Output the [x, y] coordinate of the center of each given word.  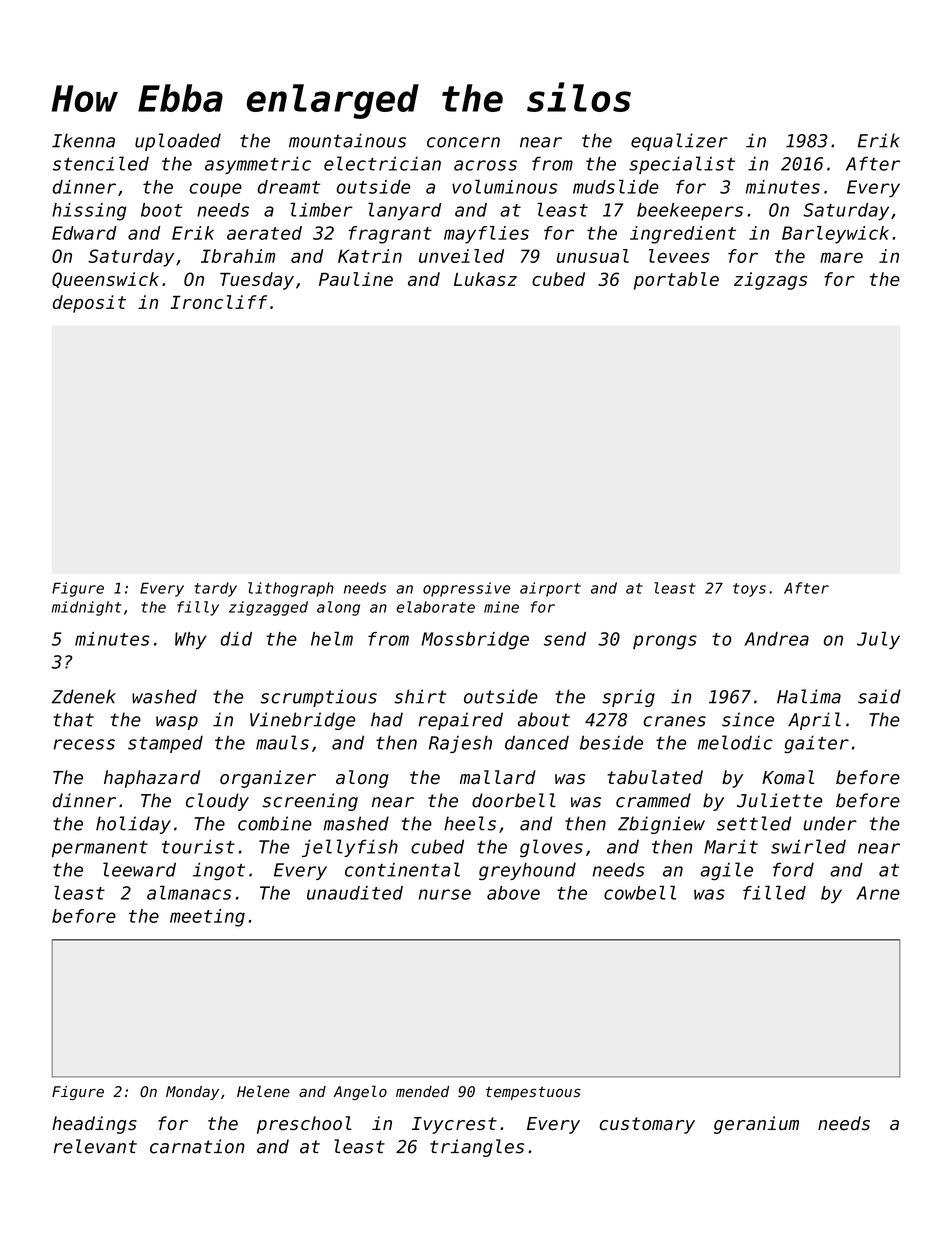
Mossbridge [475, 641]
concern [463, 142]
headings [94, 1125]
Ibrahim [238, 256]
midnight [87, 608]
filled [774, 892]
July [878, 640]
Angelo [360, 1092]
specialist [682, 165]
